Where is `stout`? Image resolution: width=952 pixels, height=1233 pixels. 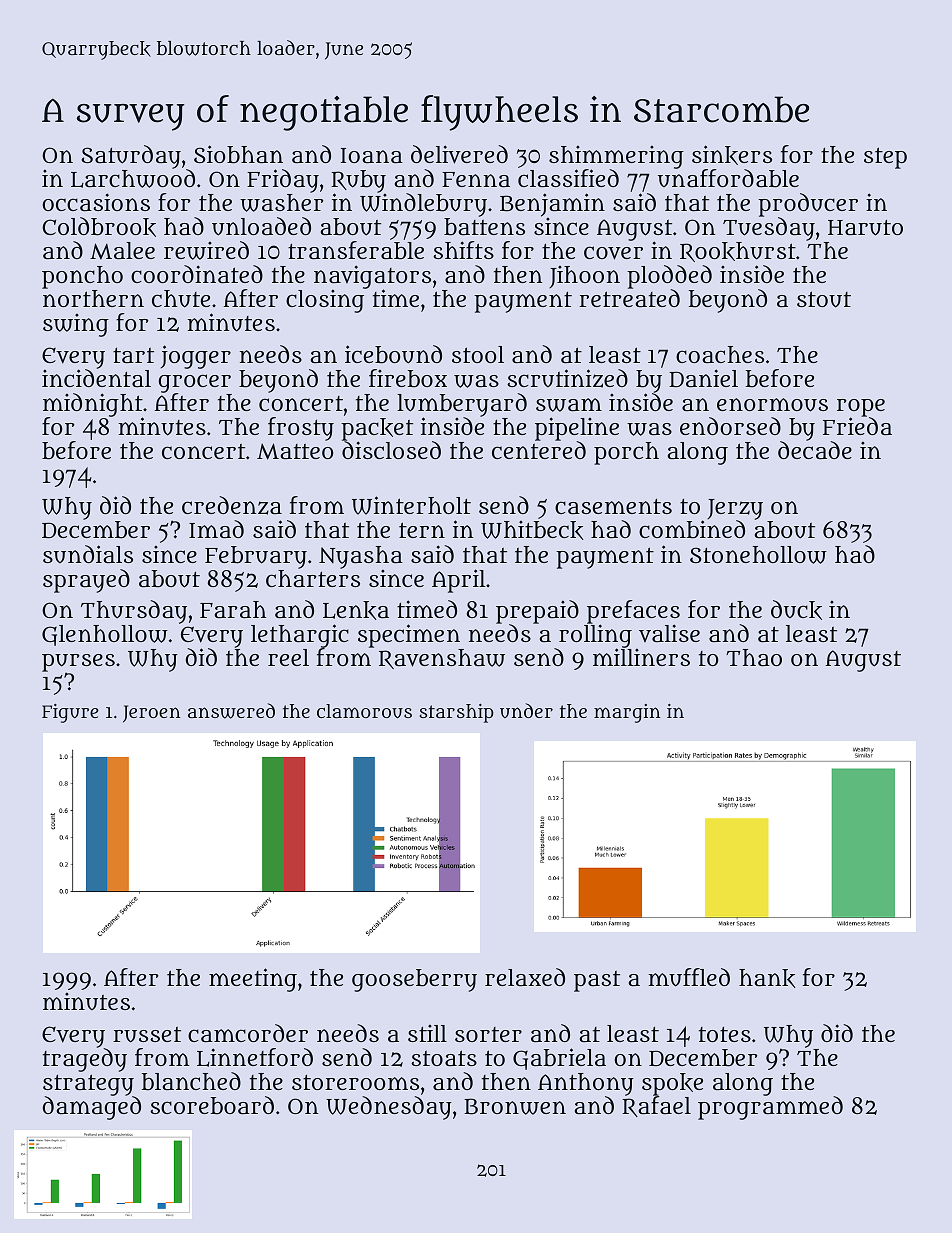 stout is located at coordinates (824, 299).
